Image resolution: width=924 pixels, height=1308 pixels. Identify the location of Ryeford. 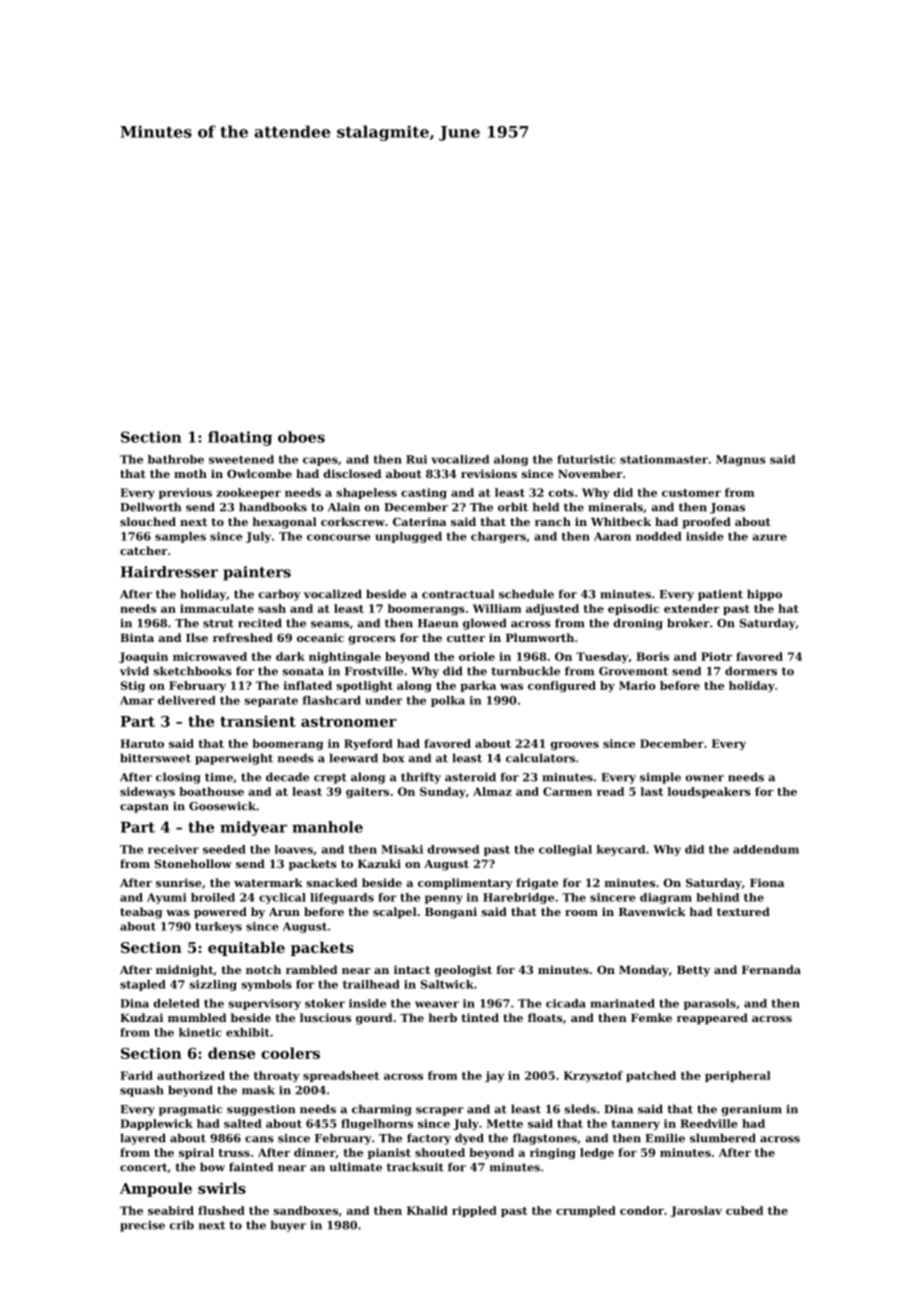
(368, 744).
